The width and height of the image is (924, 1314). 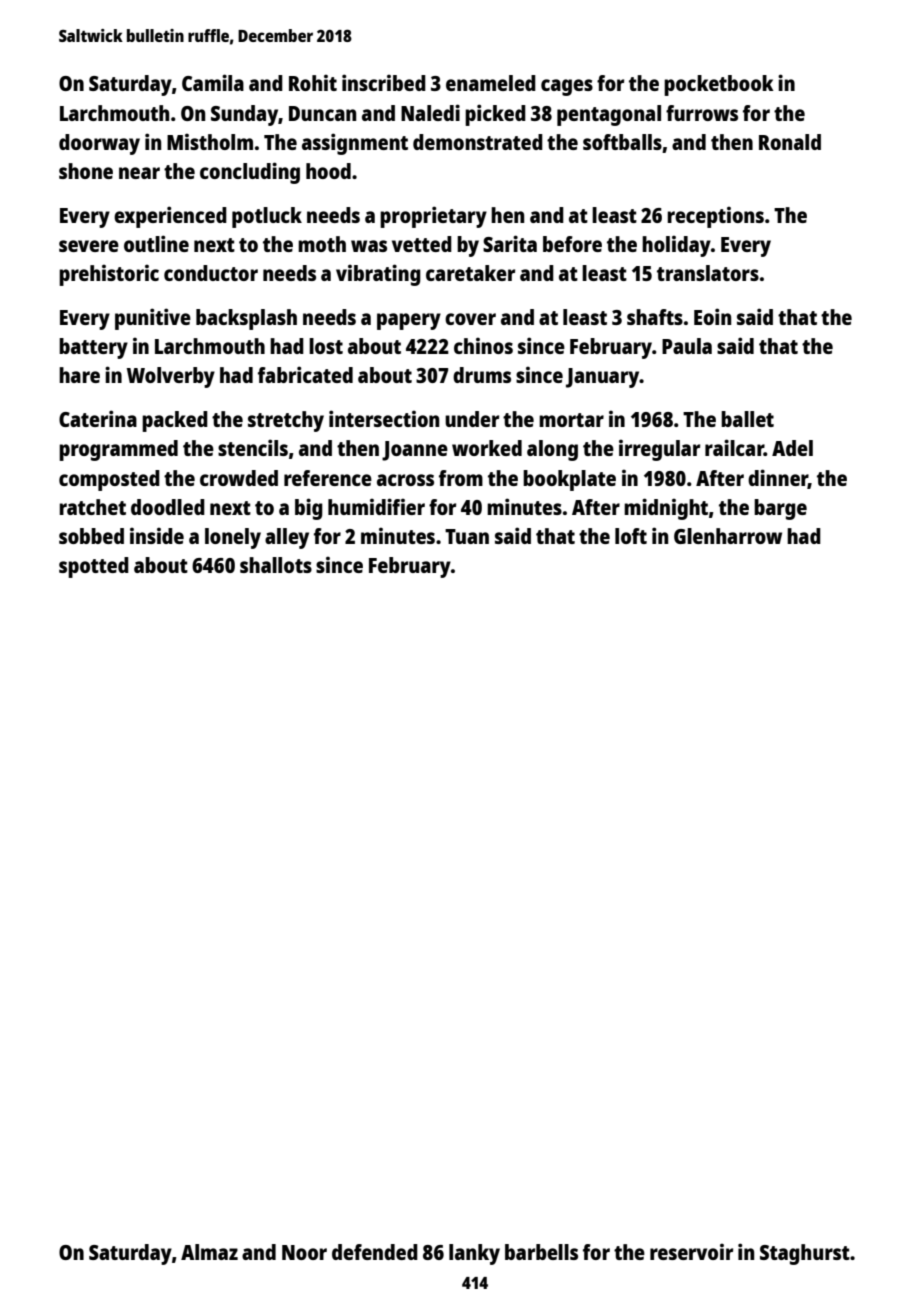 I want to click on lost, so click(x=326, y=346).
